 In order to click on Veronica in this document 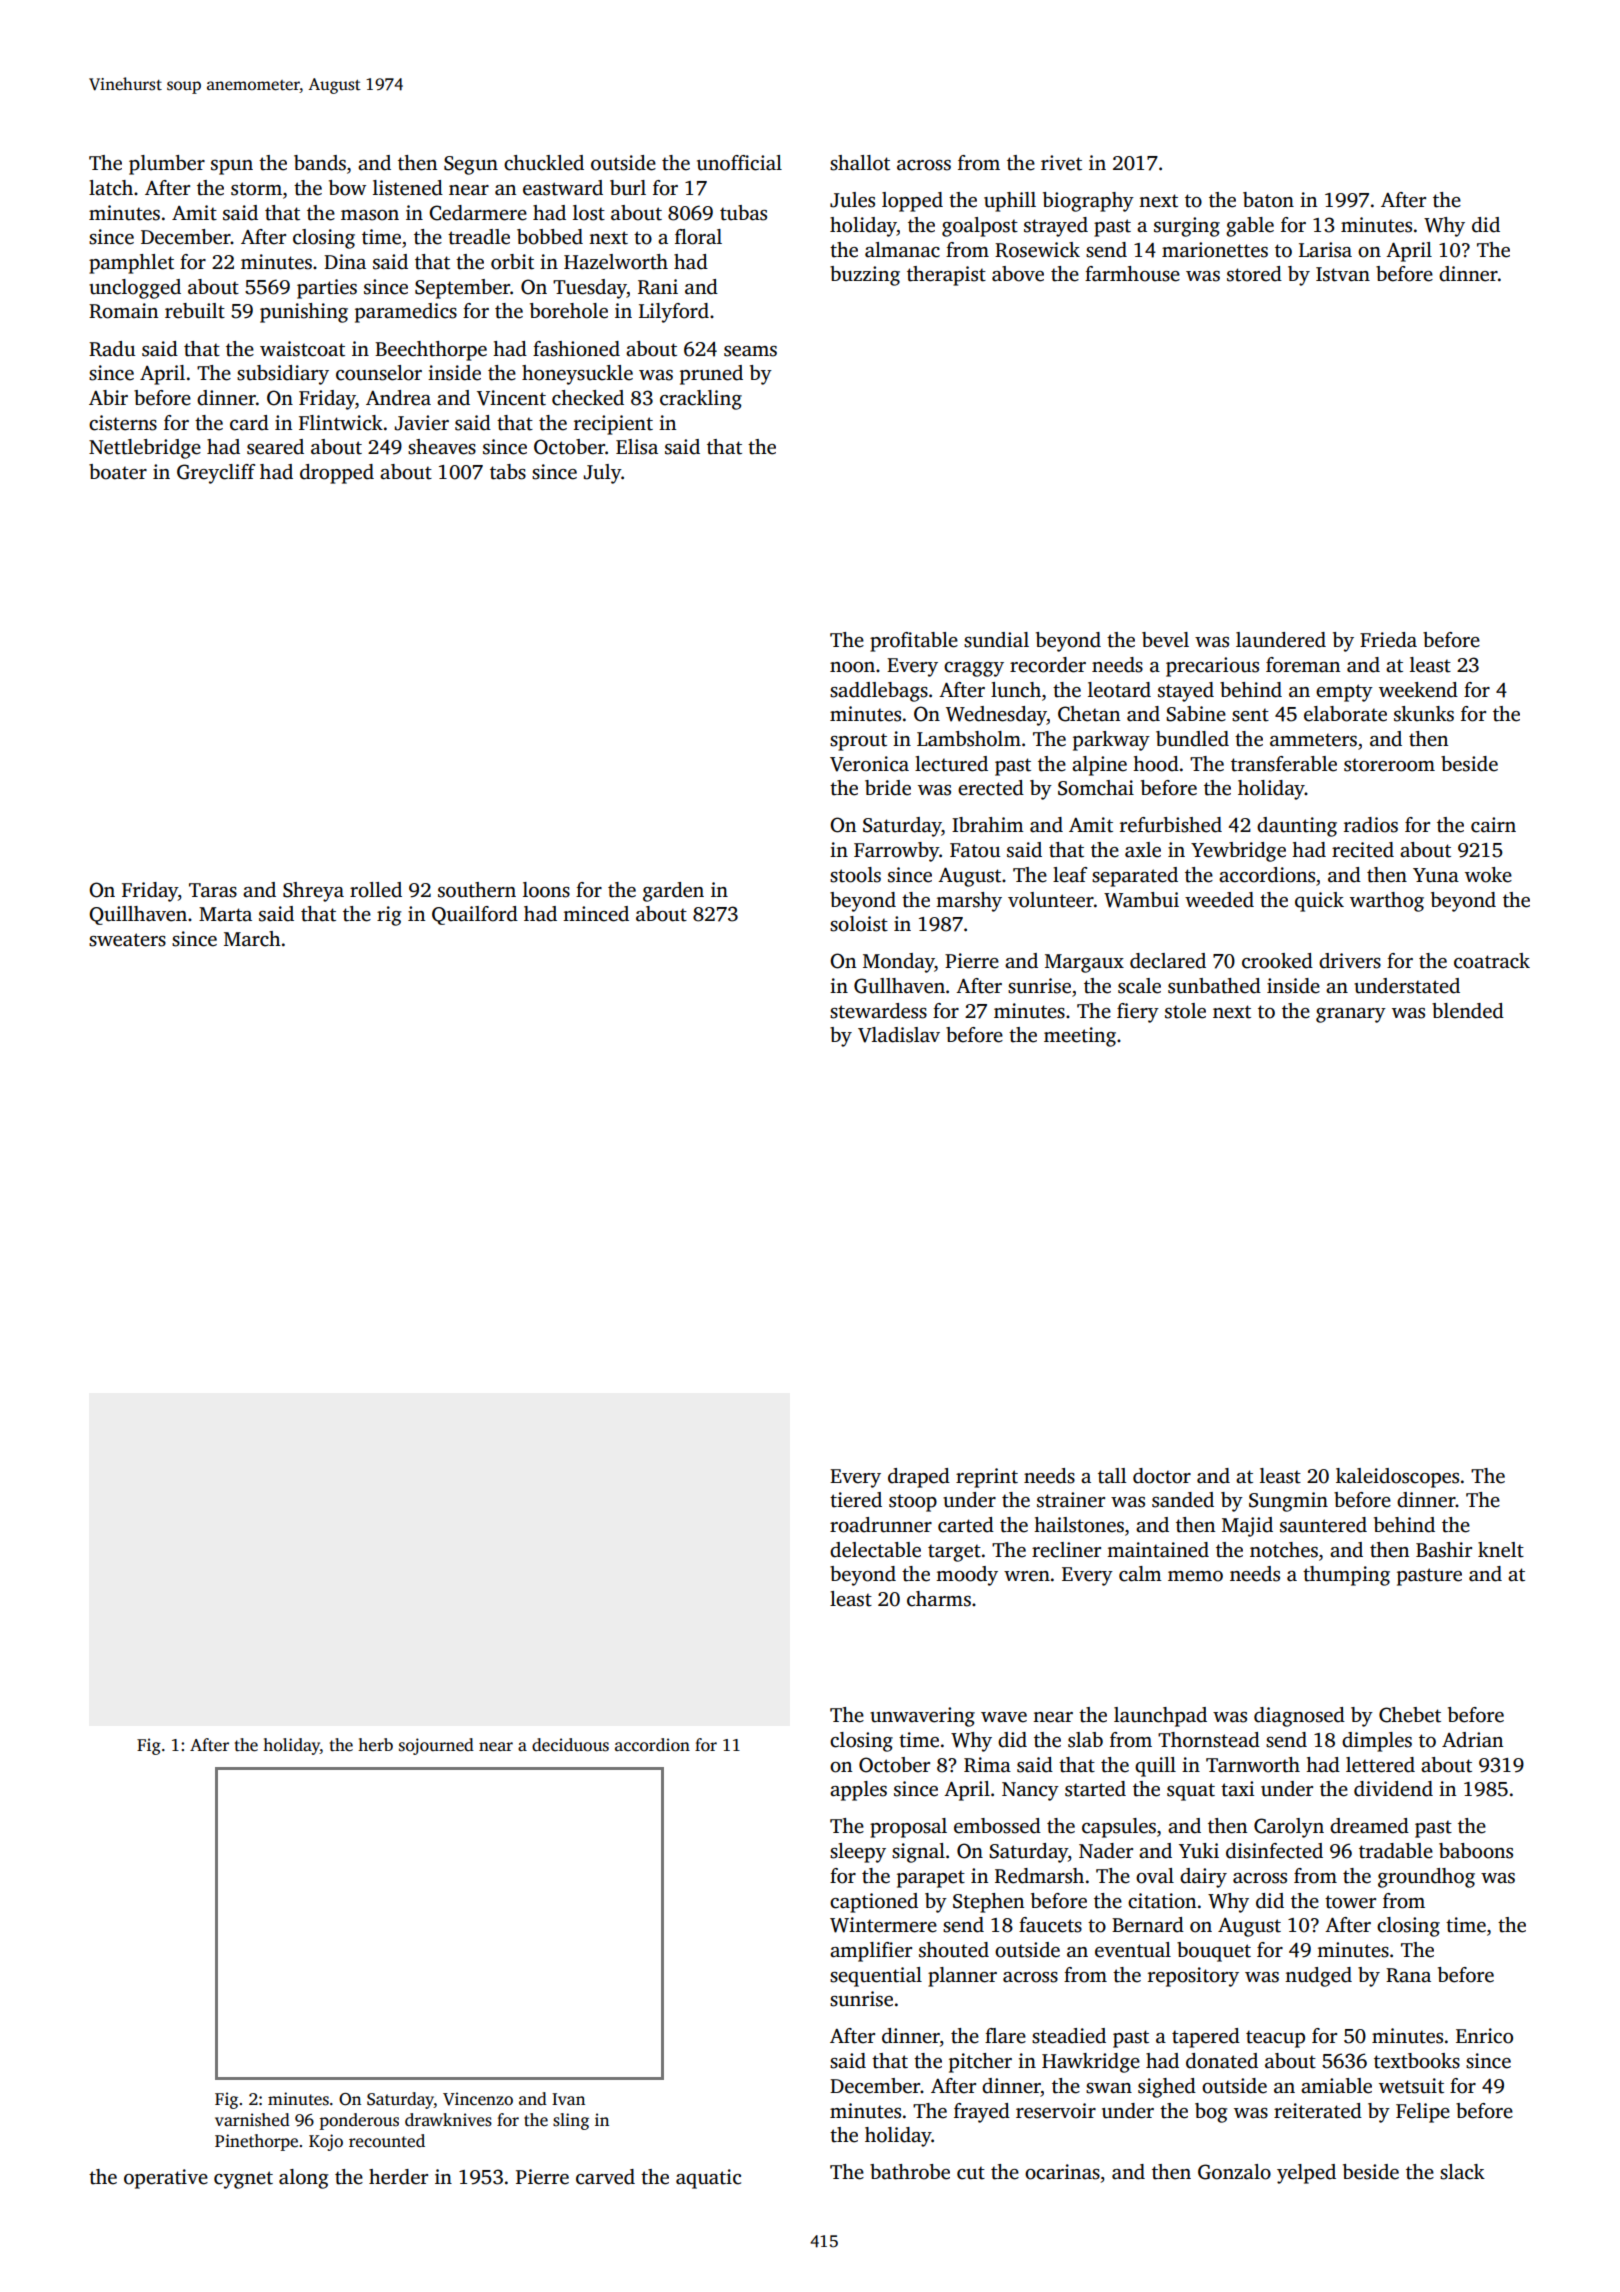, I will do `click(869, 764)`.
